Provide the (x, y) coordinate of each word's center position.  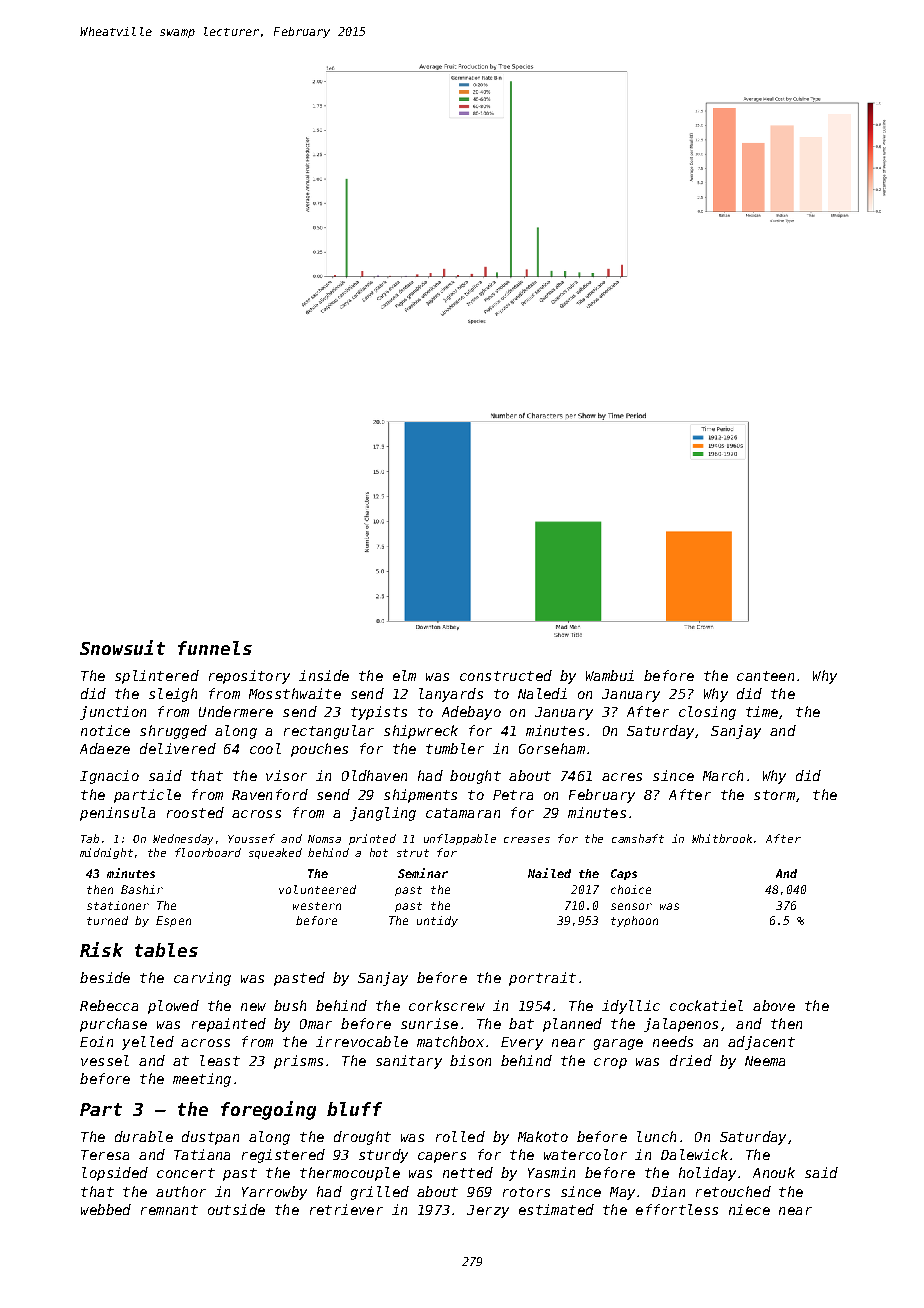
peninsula (117, 814)
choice (631, 889)
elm (404, 675)
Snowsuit (122, 647)
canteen (765, 676)
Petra (513, 795)
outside (236, 1209)
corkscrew (447, 1005)
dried (691, 1060)
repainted (229, 1025)
